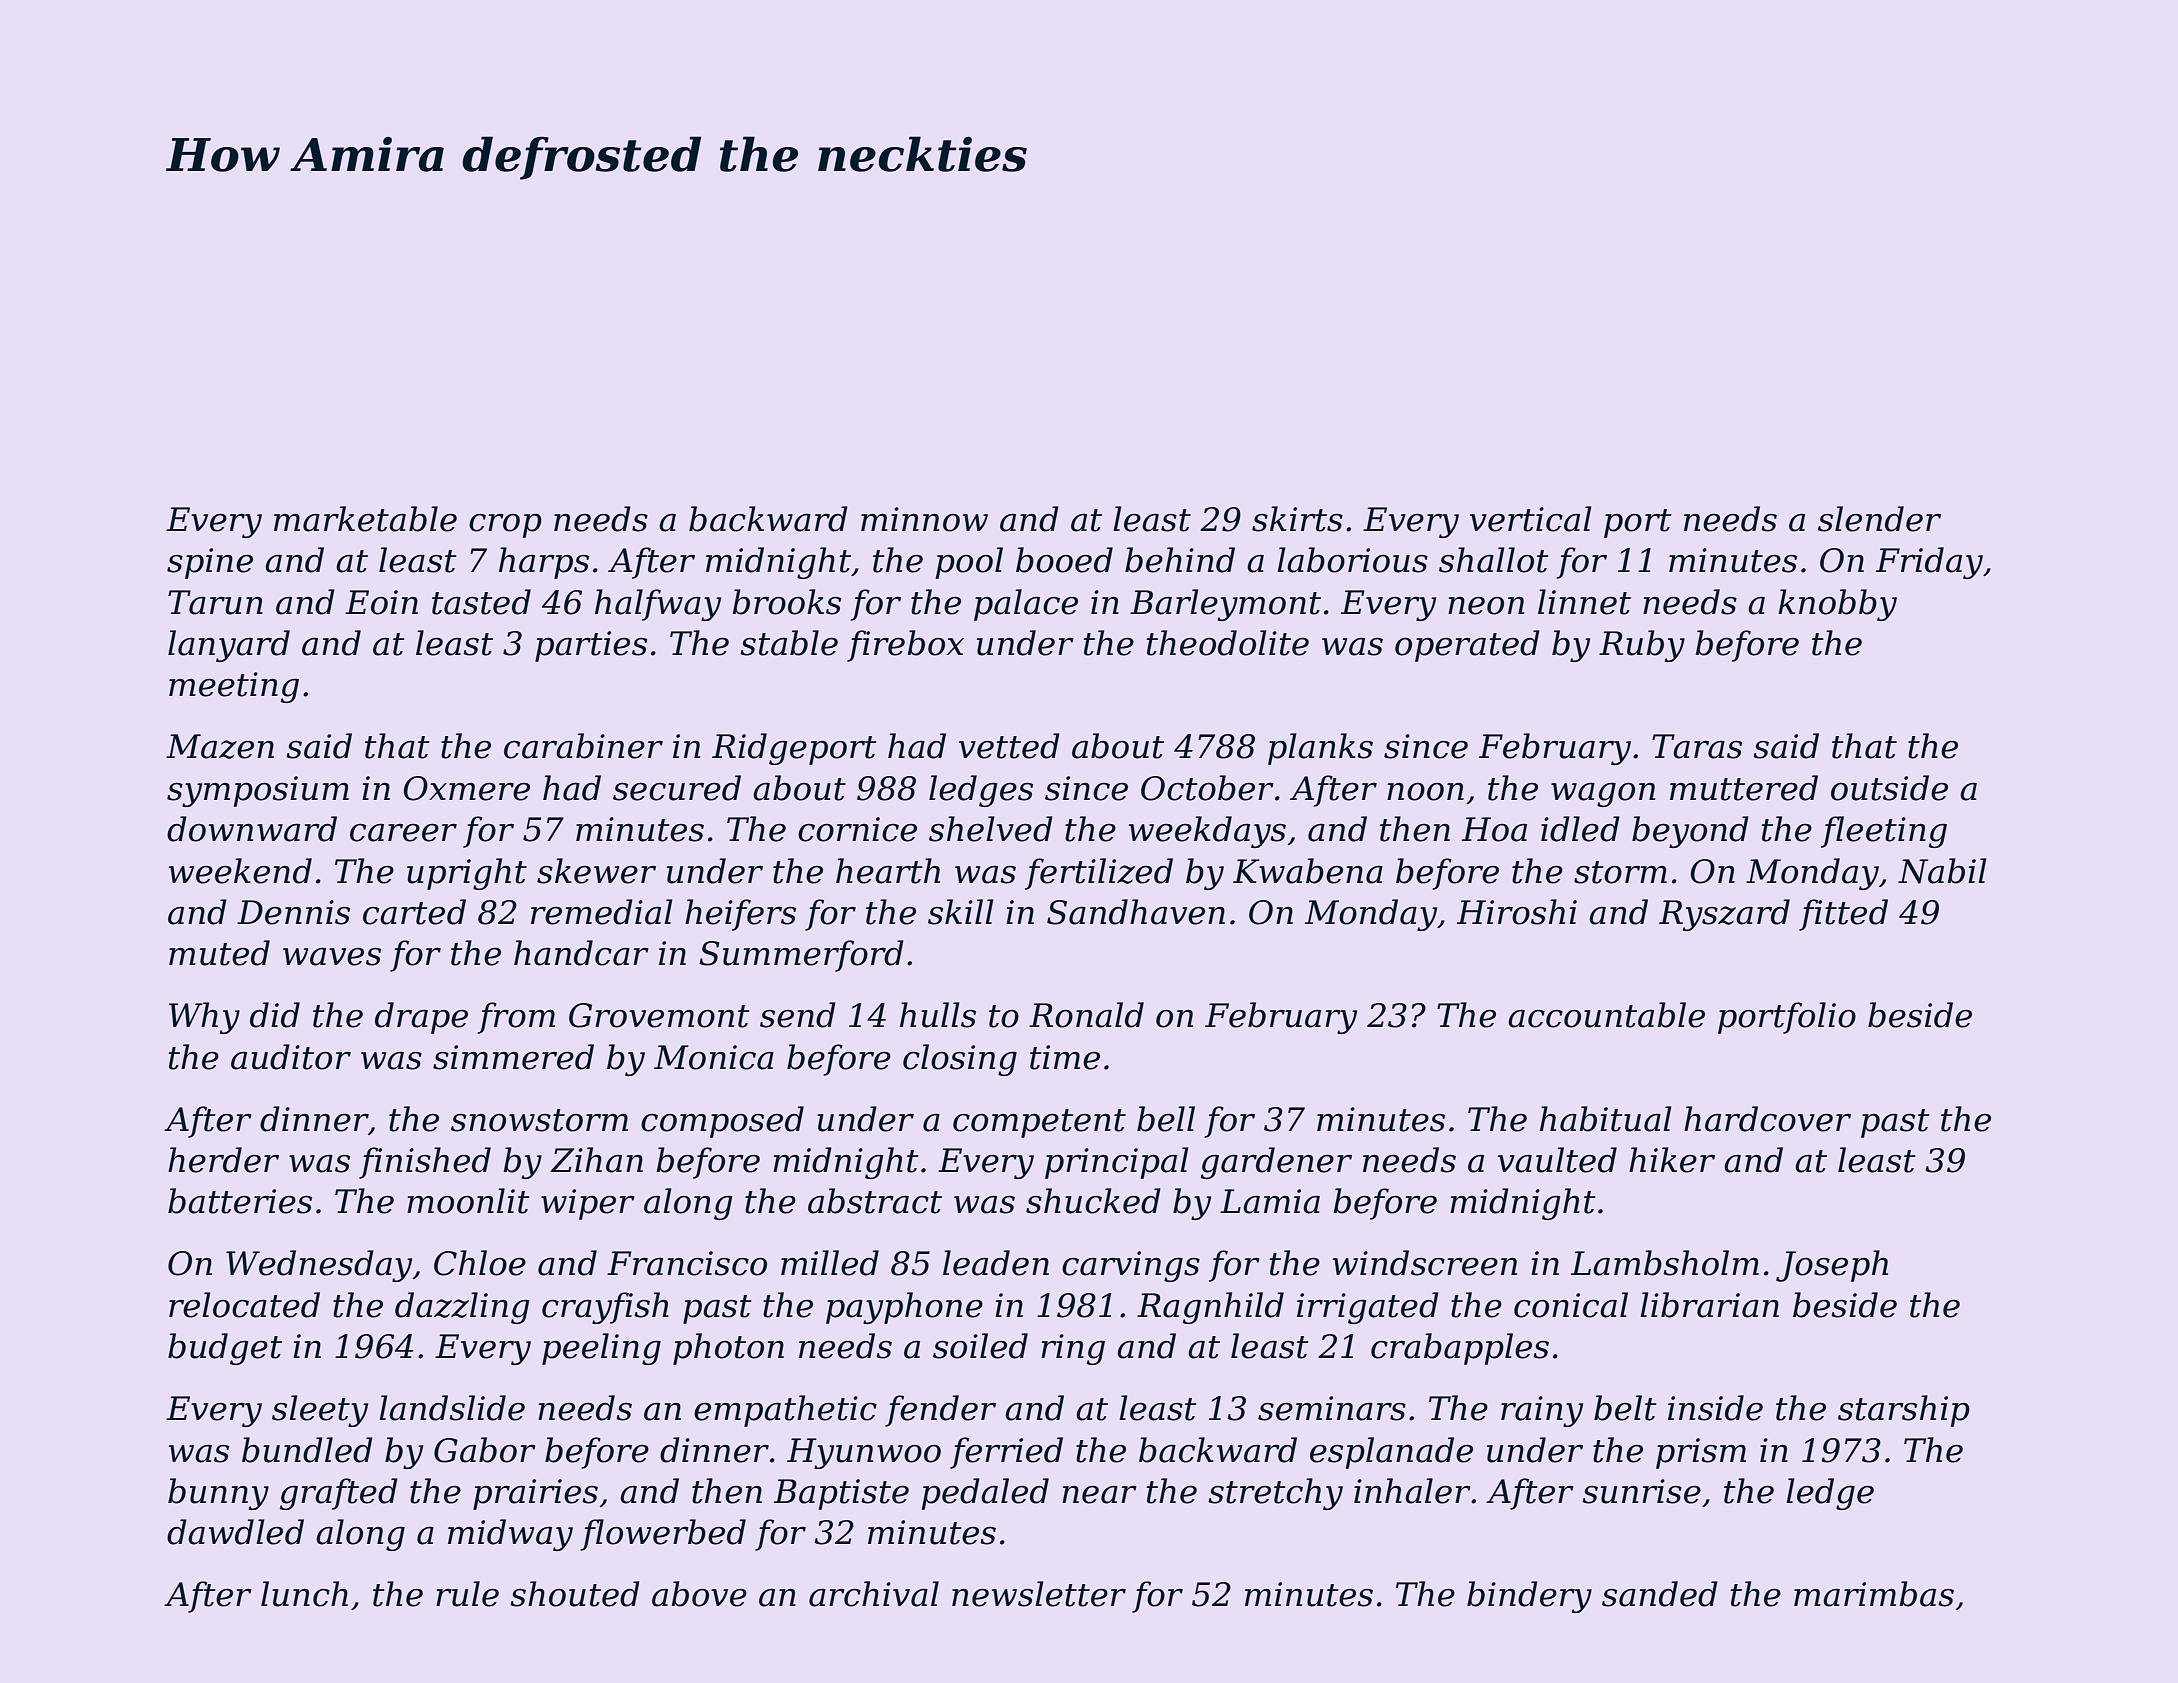 This image has width=2178, height=1683. What do you see at coordinates (304, 1594) in the image?
I see `lunch` at bounding box center [304, 1594].
